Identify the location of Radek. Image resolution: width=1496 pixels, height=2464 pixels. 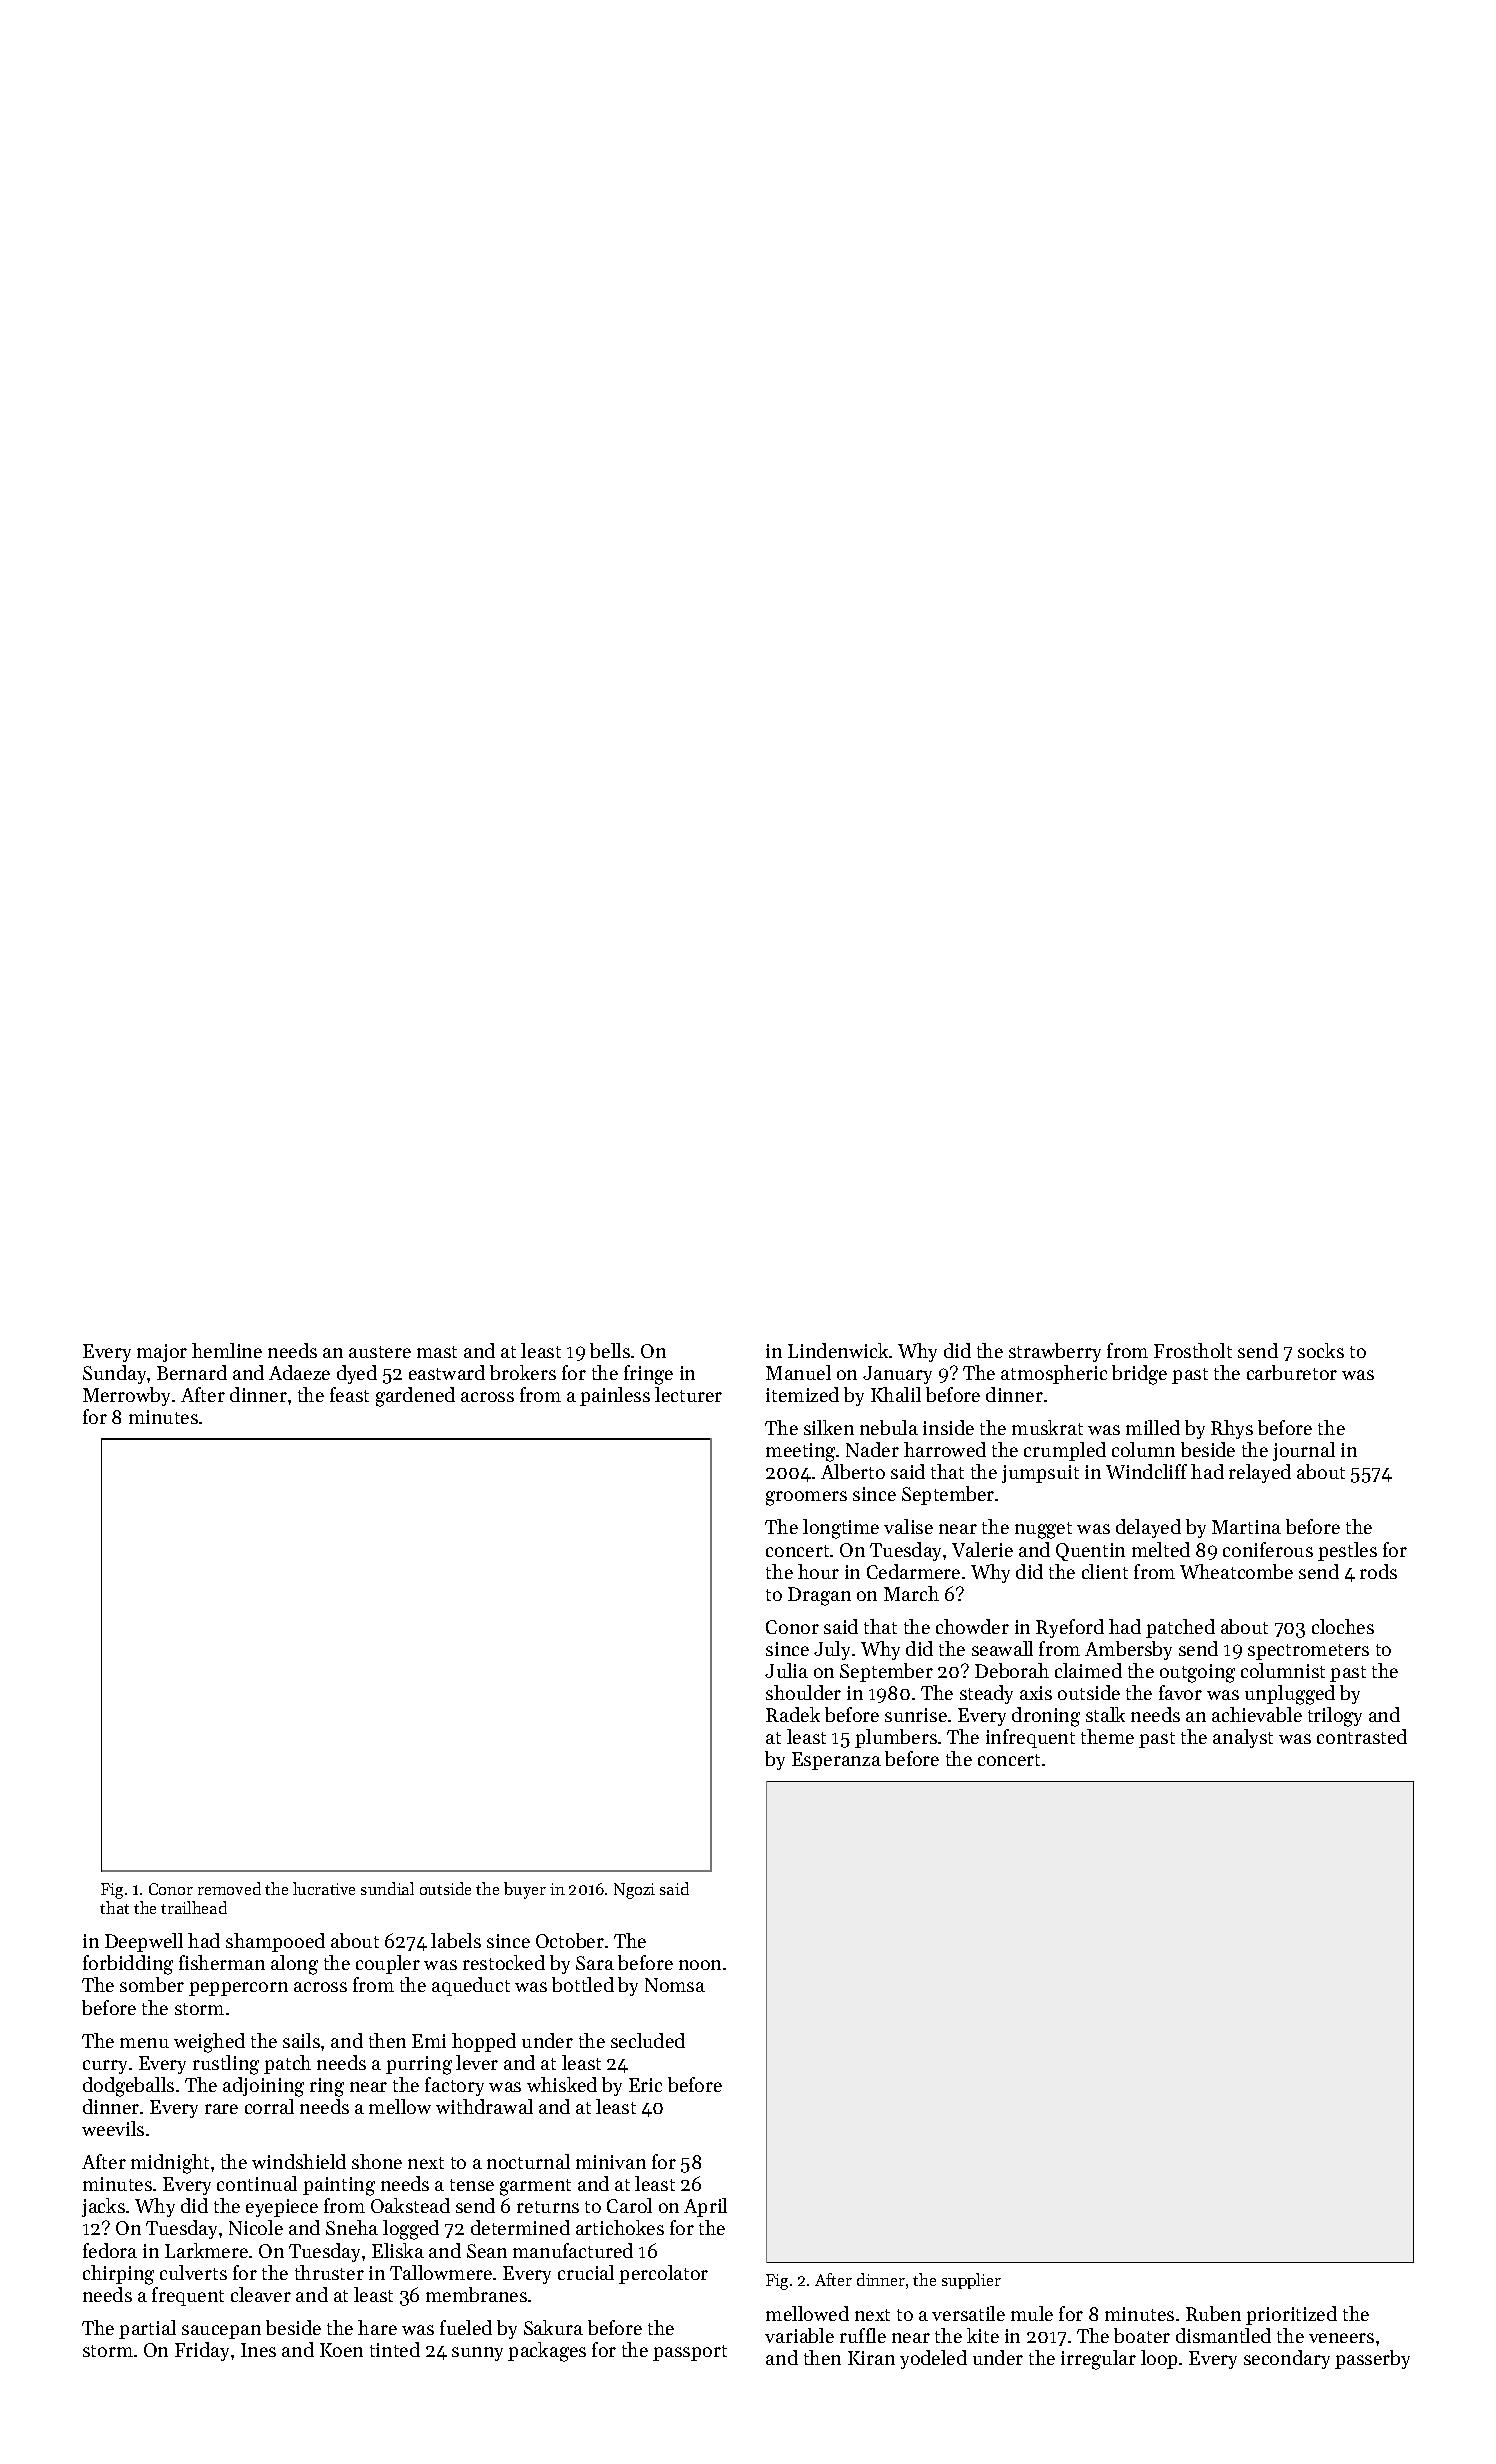
(793, 1714).
